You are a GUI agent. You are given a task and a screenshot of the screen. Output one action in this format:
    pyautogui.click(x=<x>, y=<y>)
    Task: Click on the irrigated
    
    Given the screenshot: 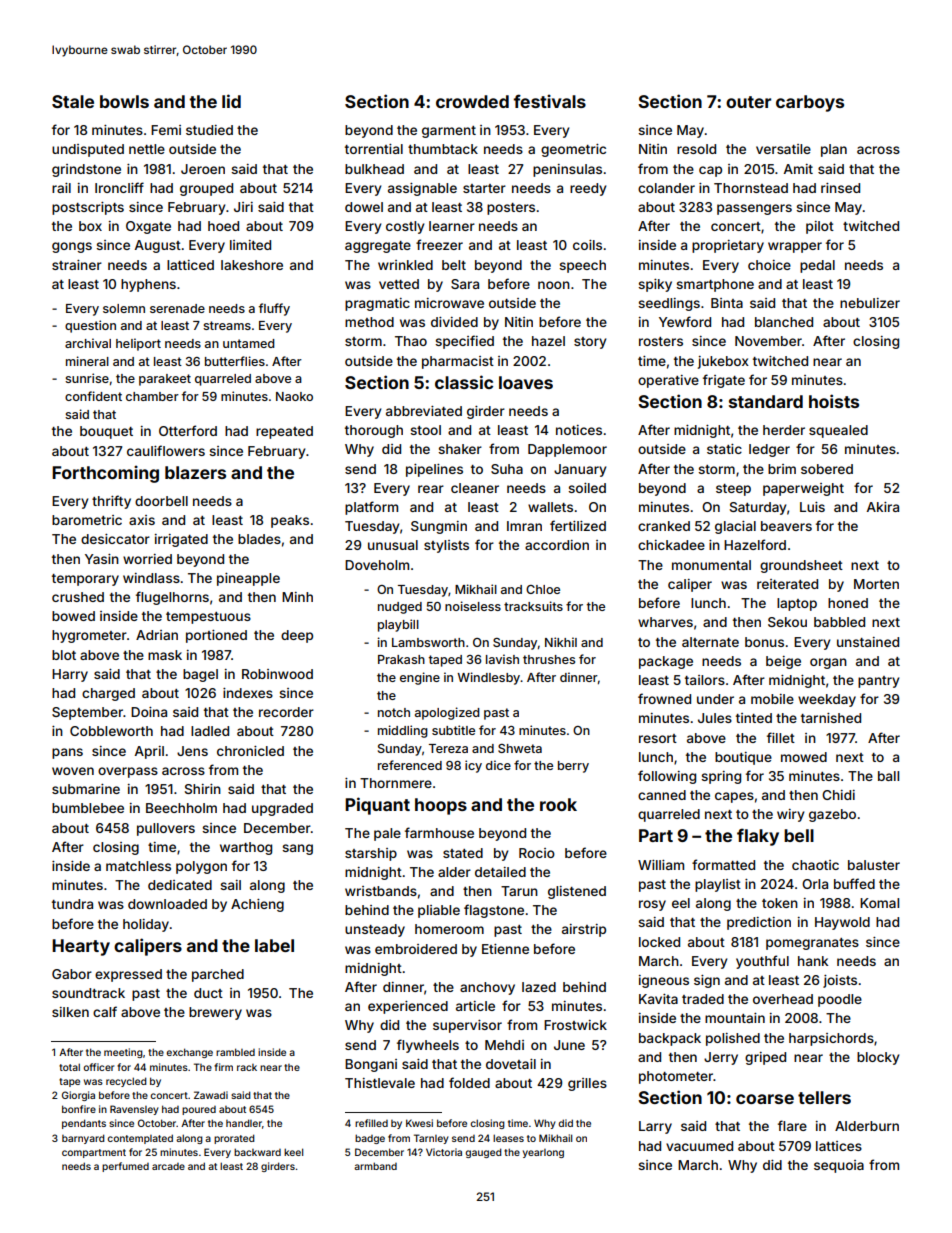 What is the action you would take?
    pyautogui.click(x=181, y=540)
